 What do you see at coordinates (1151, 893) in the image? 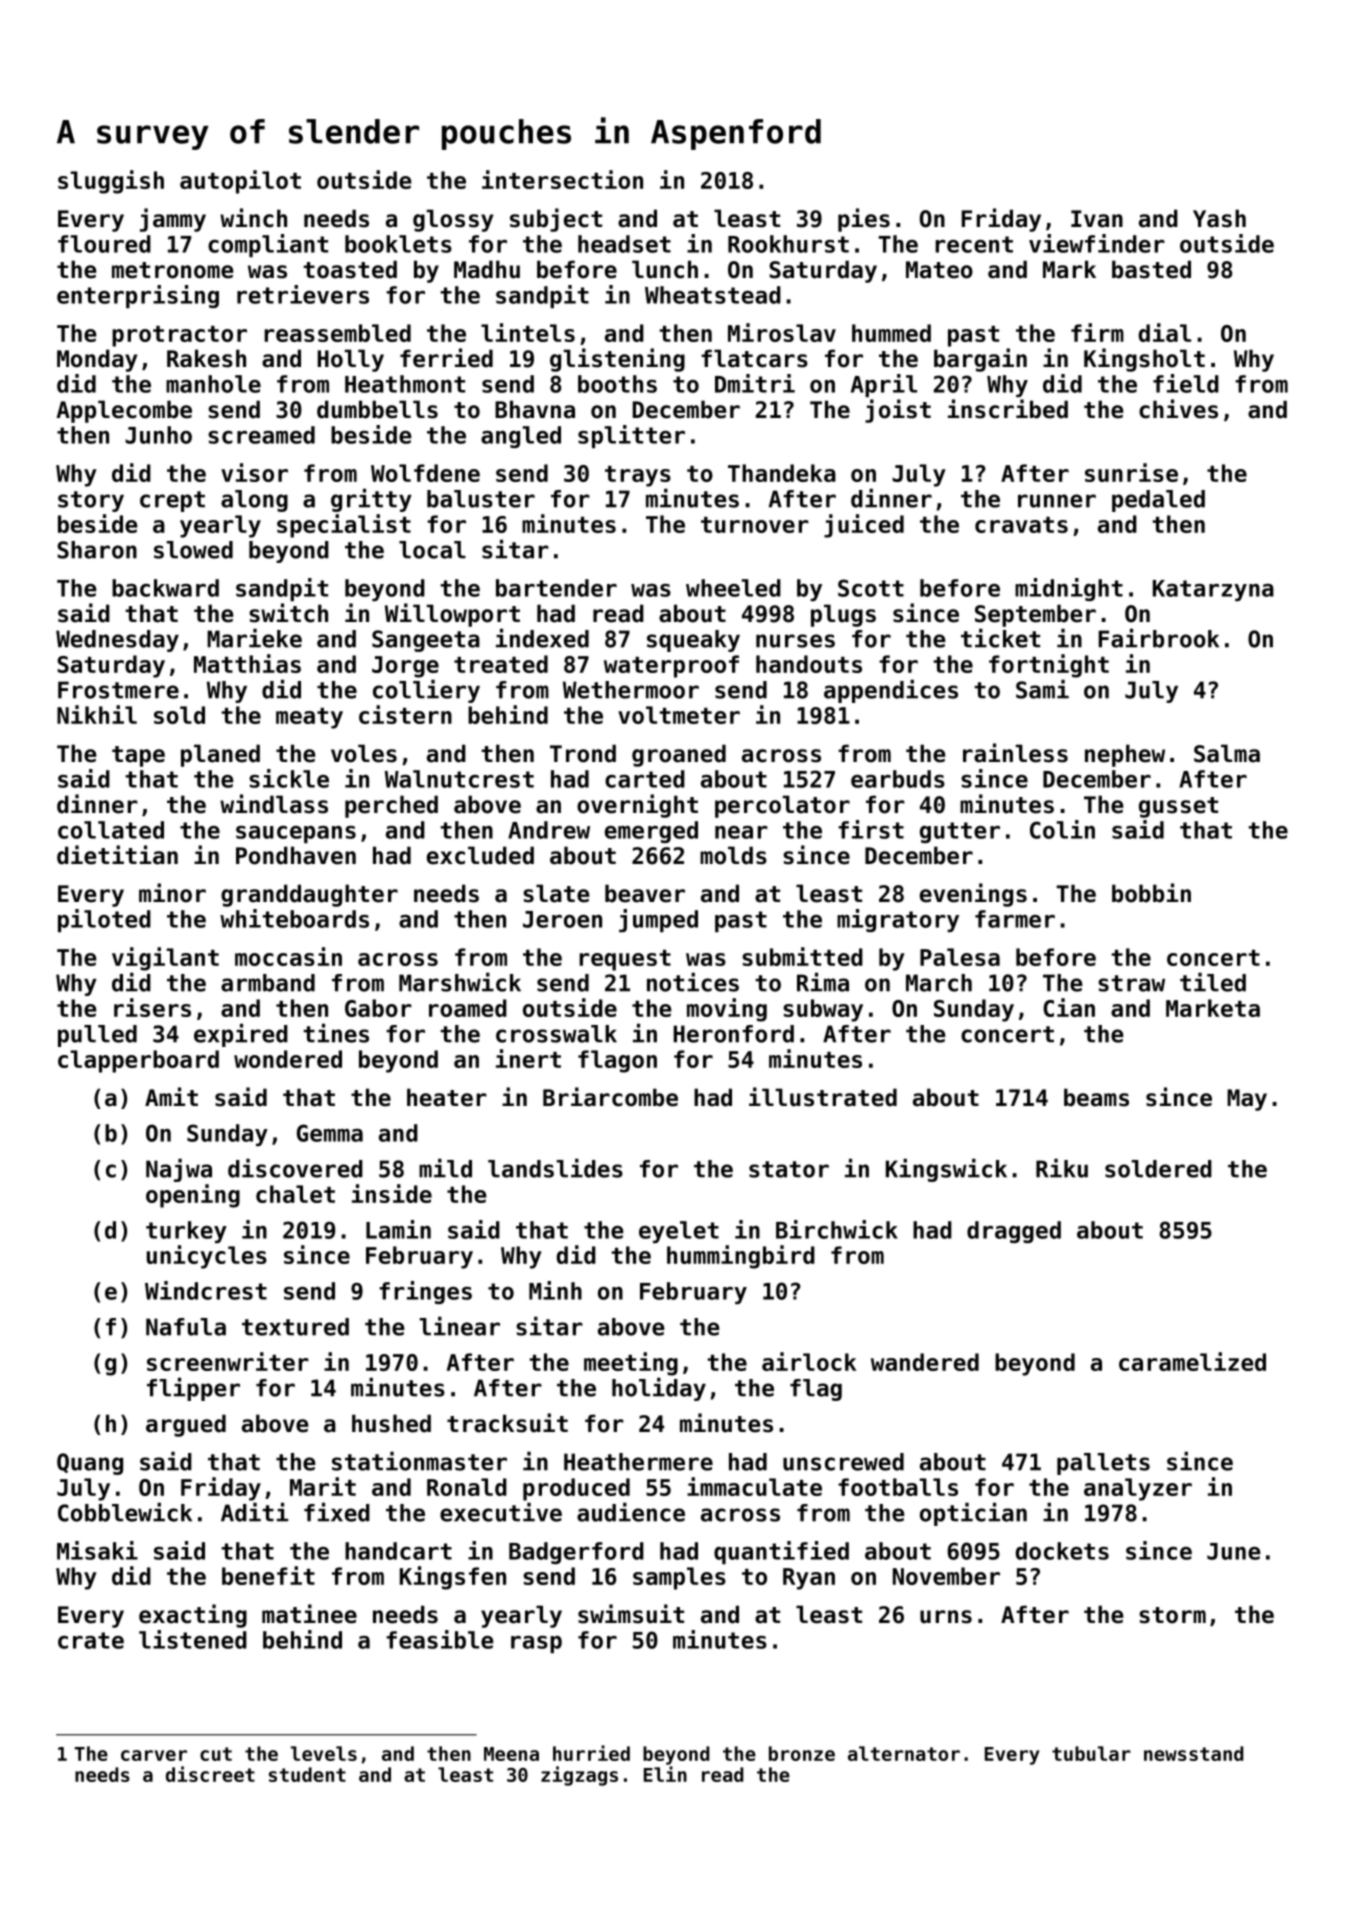
I see `bobbin` at bounding box center [1151, 893].
